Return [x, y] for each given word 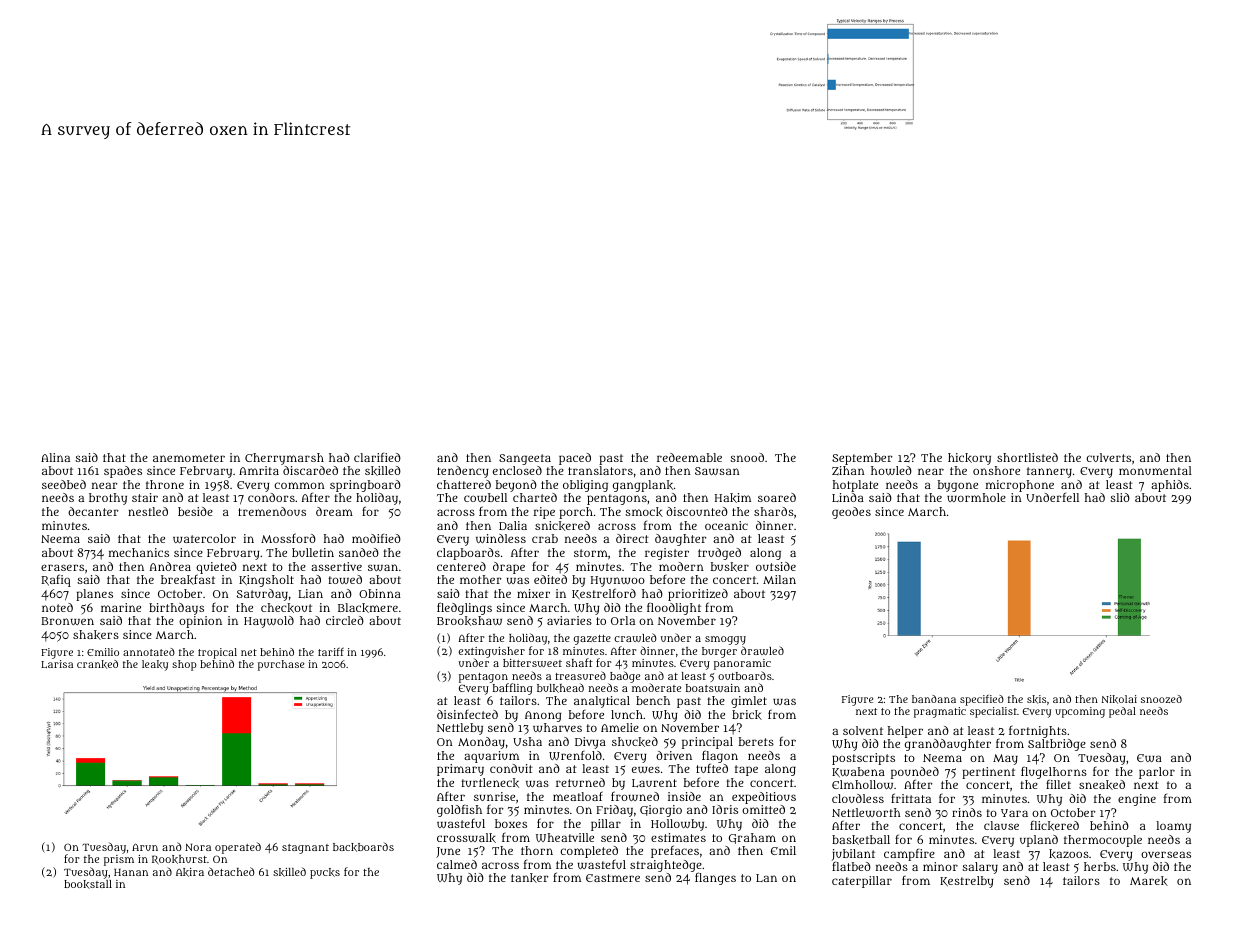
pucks [325, 873]
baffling [513, 689]
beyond [516, 486]
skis [1036, 699]
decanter [93, 511]
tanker [530, 878]
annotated [149, 652]
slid [1120, 497]
